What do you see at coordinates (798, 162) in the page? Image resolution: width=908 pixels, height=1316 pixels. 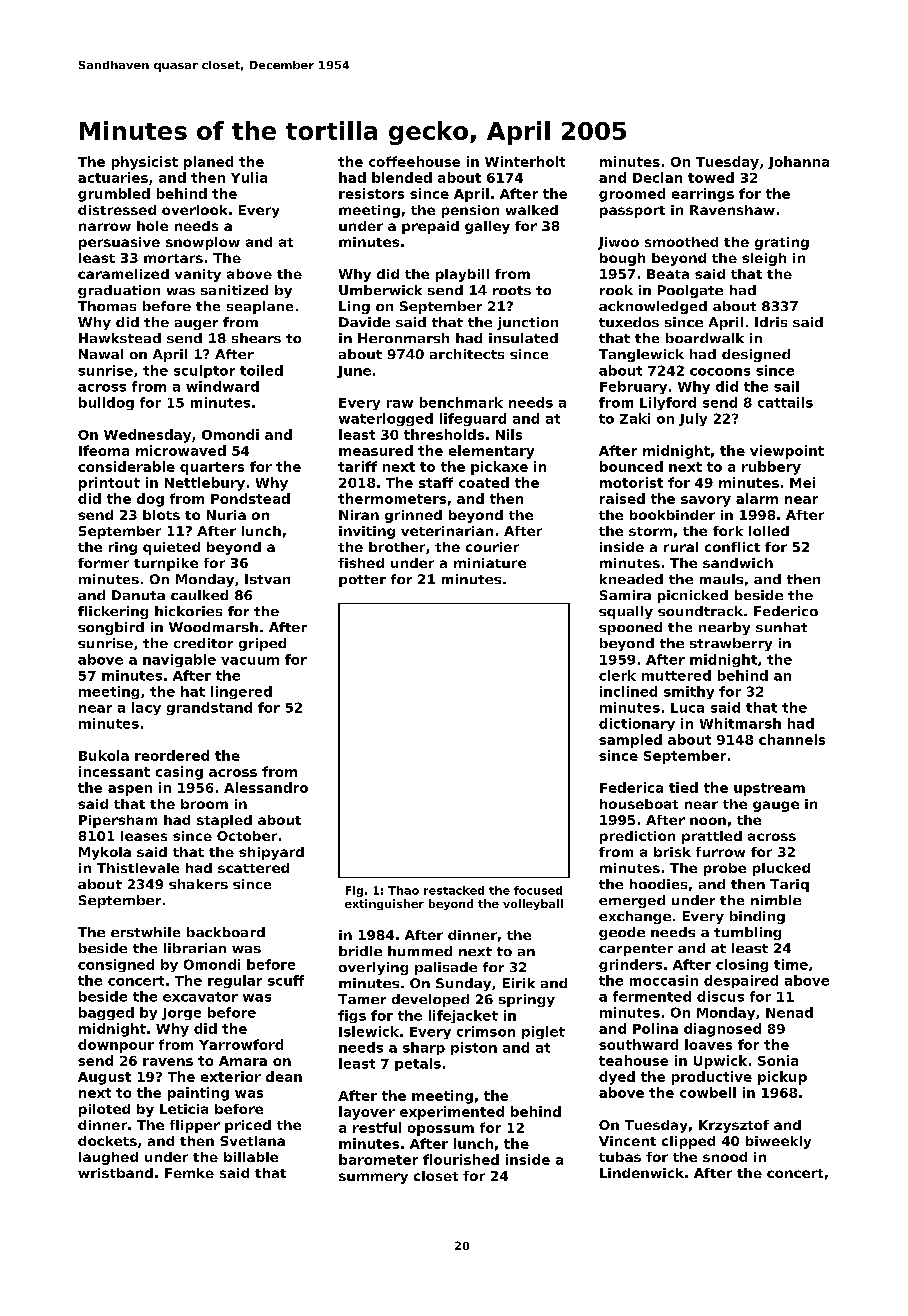 I see `Johanna` at bounding box center [798, 162].
